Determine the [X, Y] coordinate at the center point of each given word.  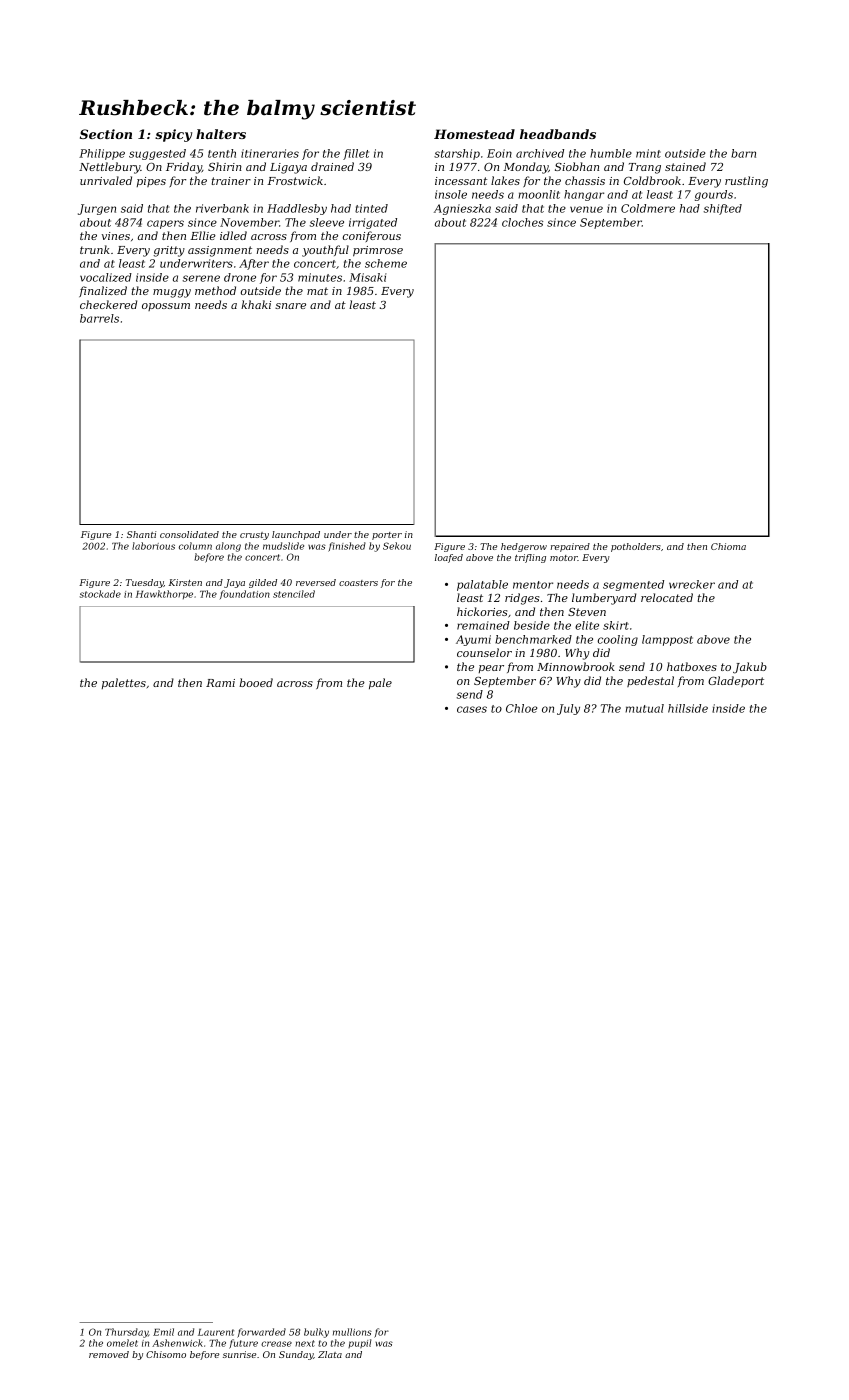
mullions [352, 1332]
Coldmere [648, 208]
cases [472, 709]
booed [256, 682]
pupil [360, 1343]
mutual [644, 708]
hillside [688, 708]
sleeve [327, 222]
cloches [522, 222]
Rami [220, 683]
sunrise [239, 1354]
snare [290, 306]
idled [233, 235]
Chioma [728, 546]
